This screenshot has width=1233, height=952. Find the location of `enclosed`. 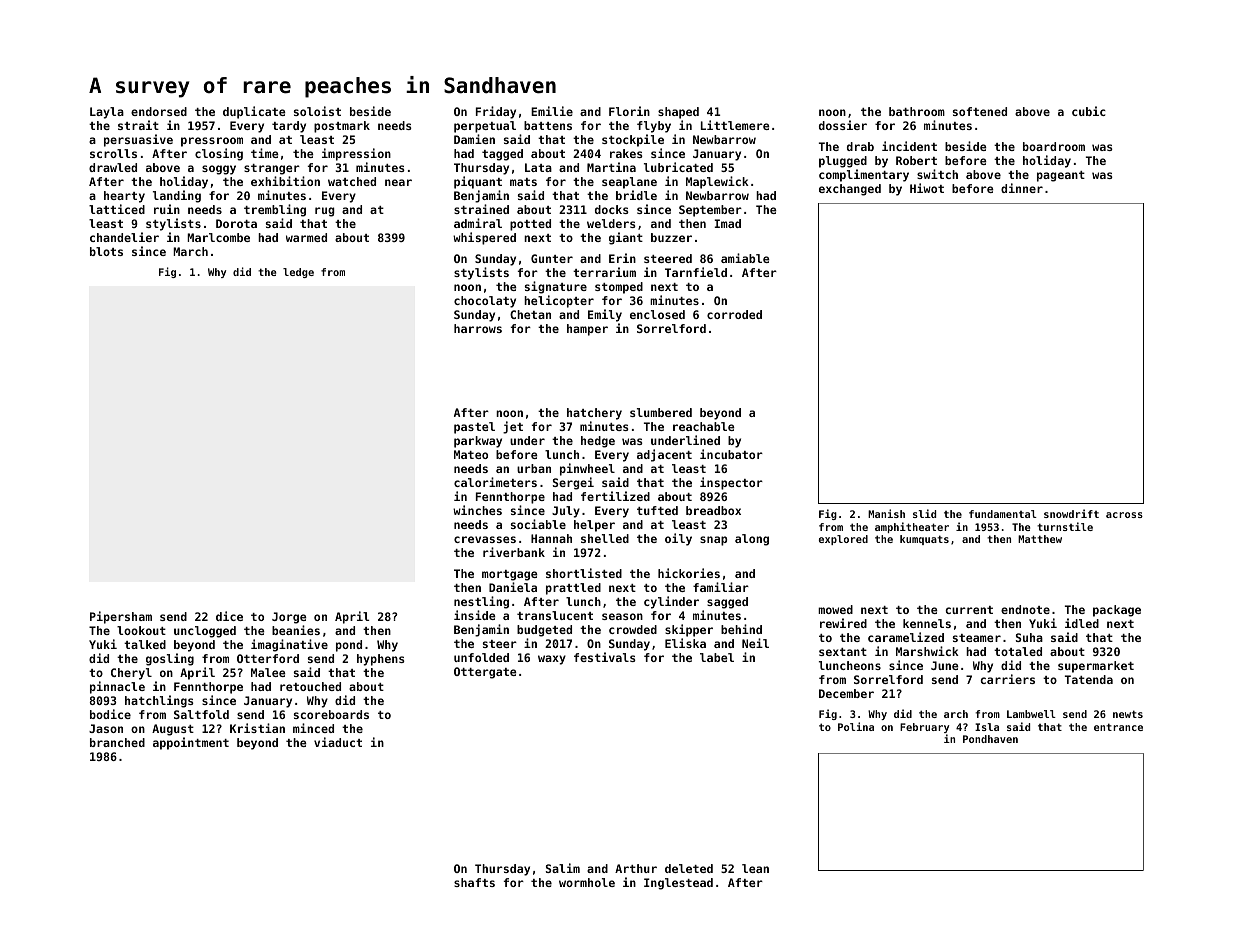

enclosed is located at coordinates (657, 314).
